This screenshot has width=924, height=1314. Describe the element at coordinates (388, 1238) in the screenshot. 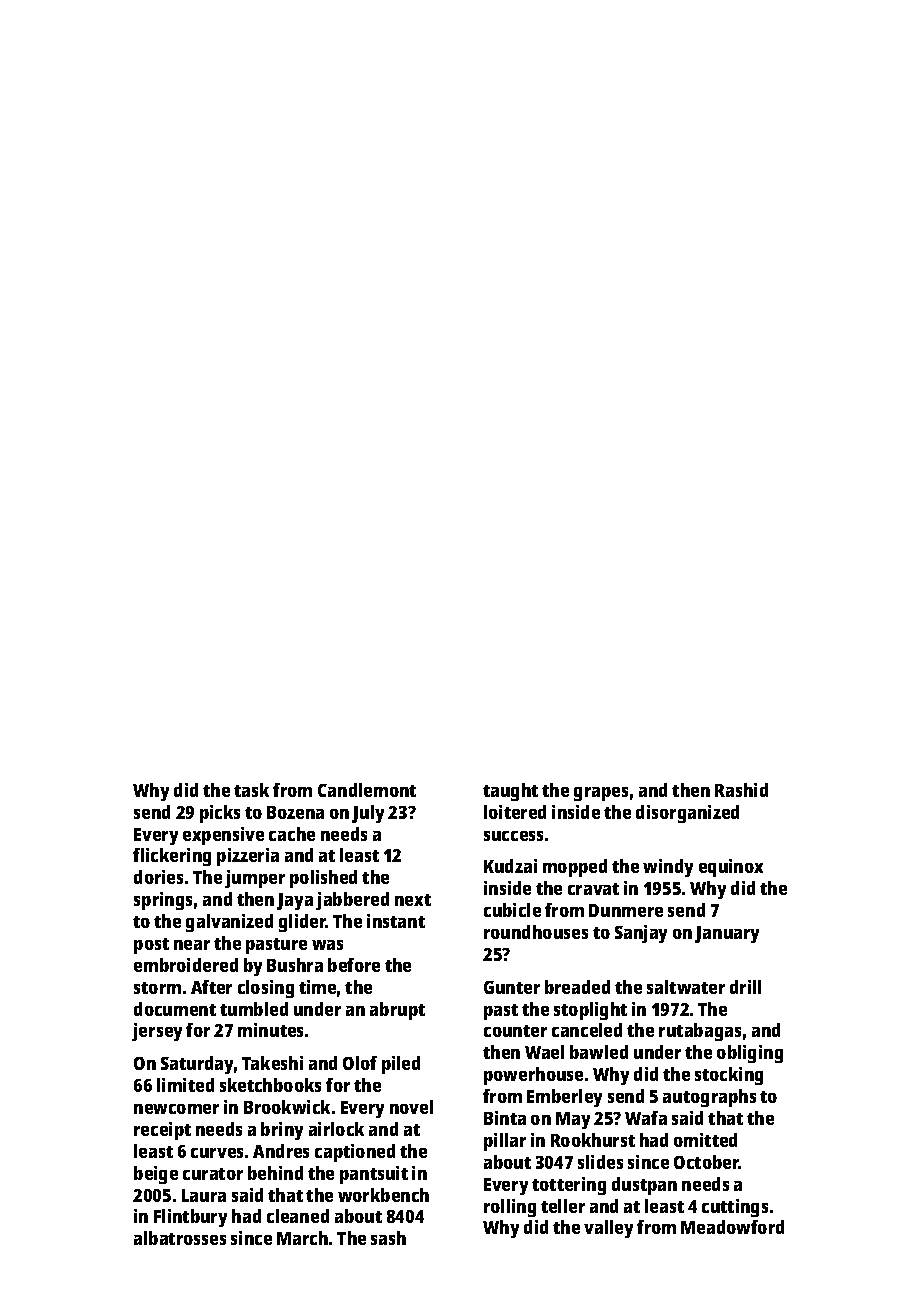

I see `sash` at that location.
